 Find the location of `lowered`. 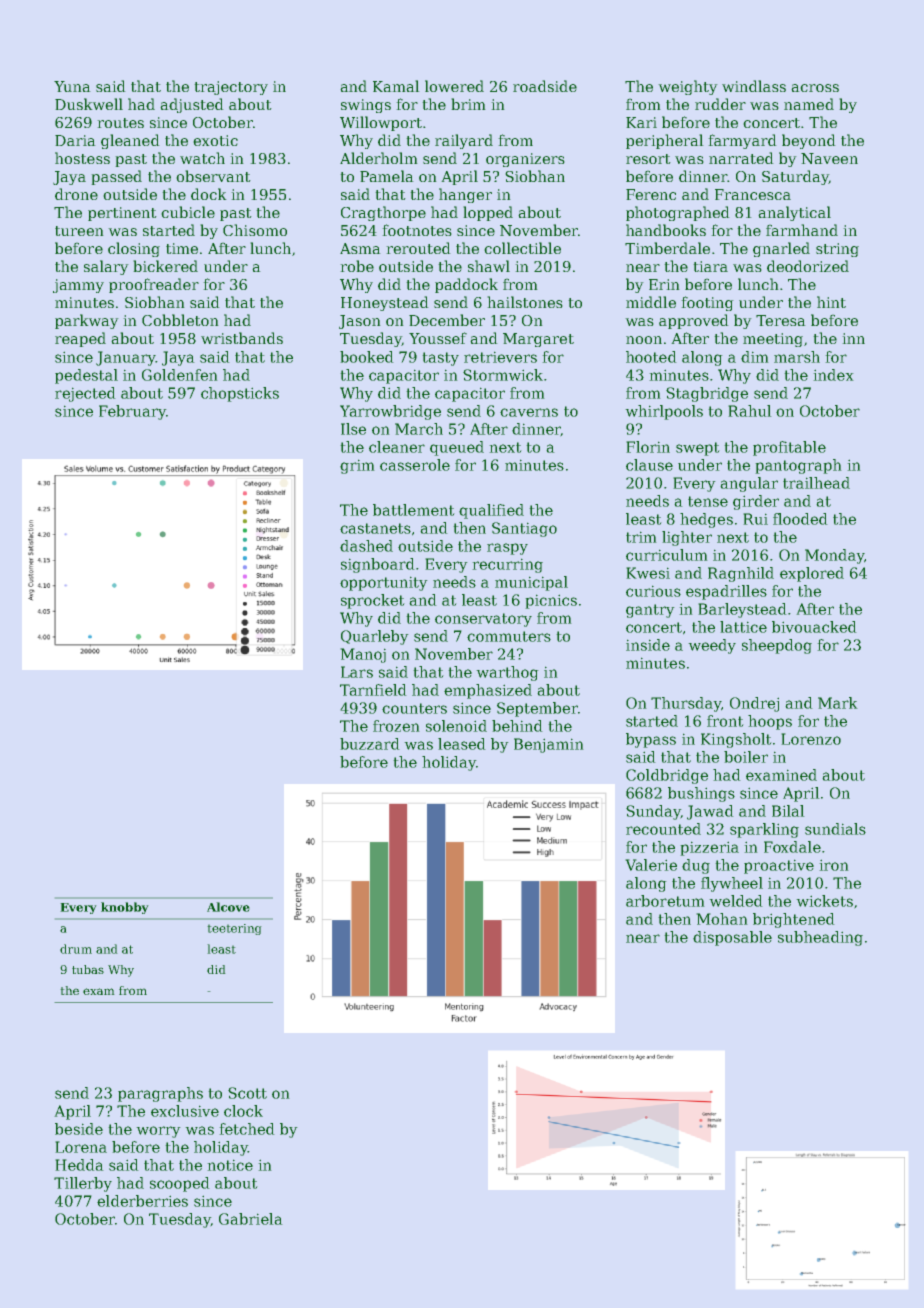

lowered is located at coordinates (454, 86).
